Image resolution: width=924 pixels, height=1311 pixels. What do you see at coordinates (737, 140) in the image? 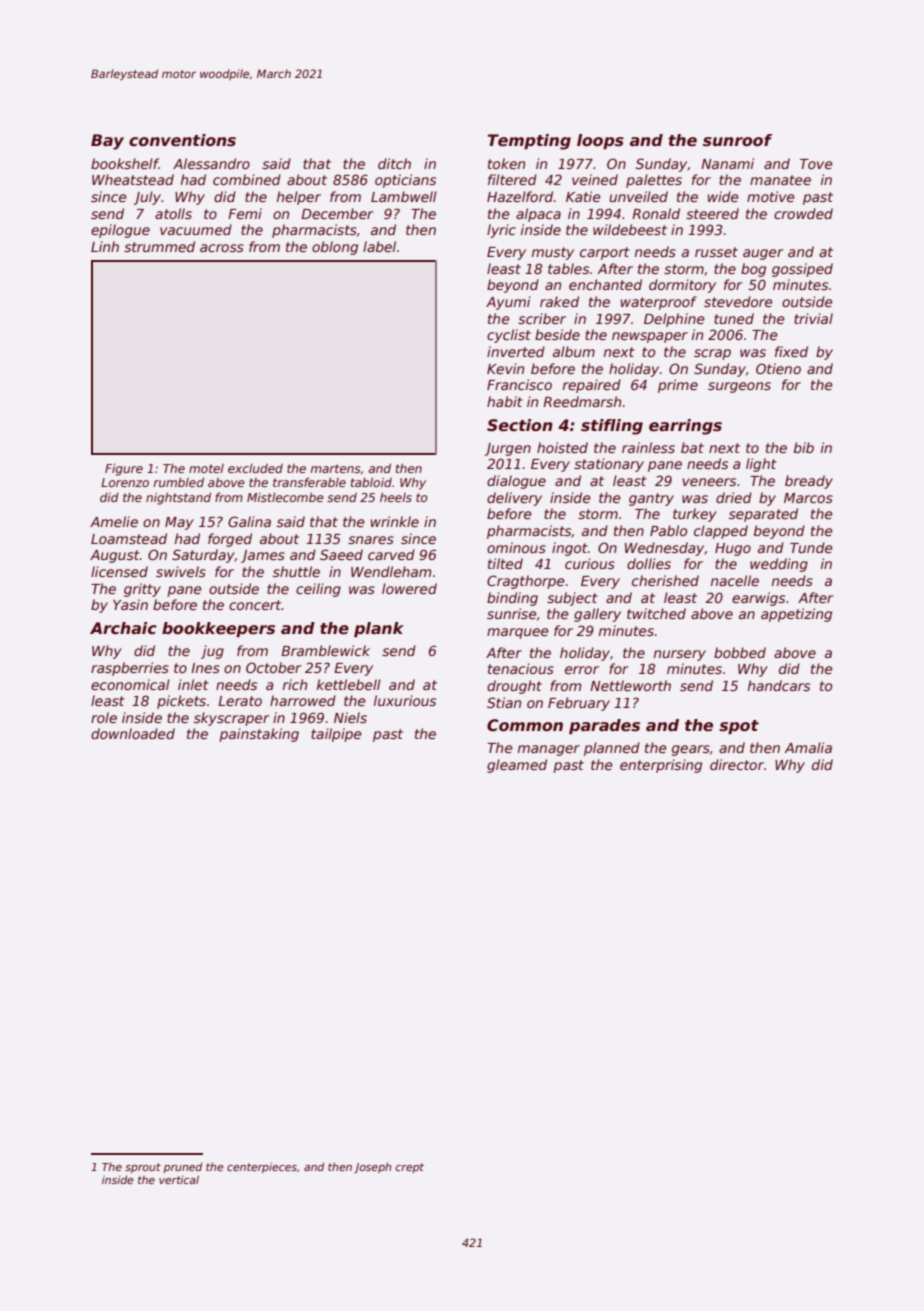
I see `sunroof` at bounding box center [737, 140].
